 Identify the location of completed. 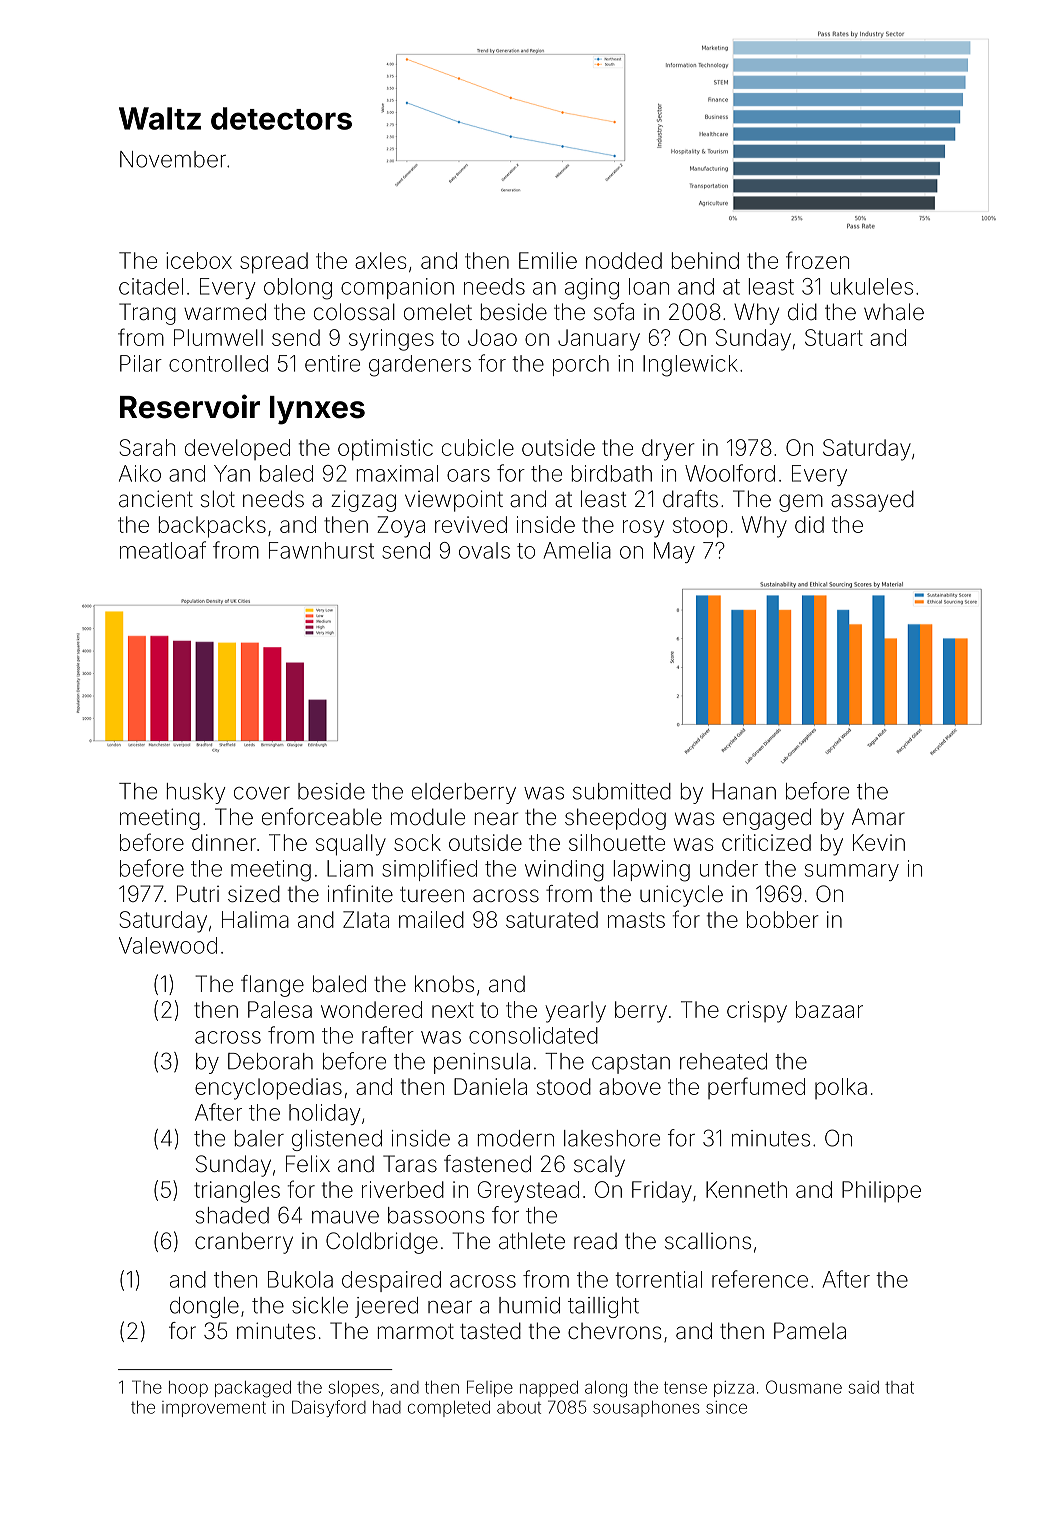
(449, 1409).
